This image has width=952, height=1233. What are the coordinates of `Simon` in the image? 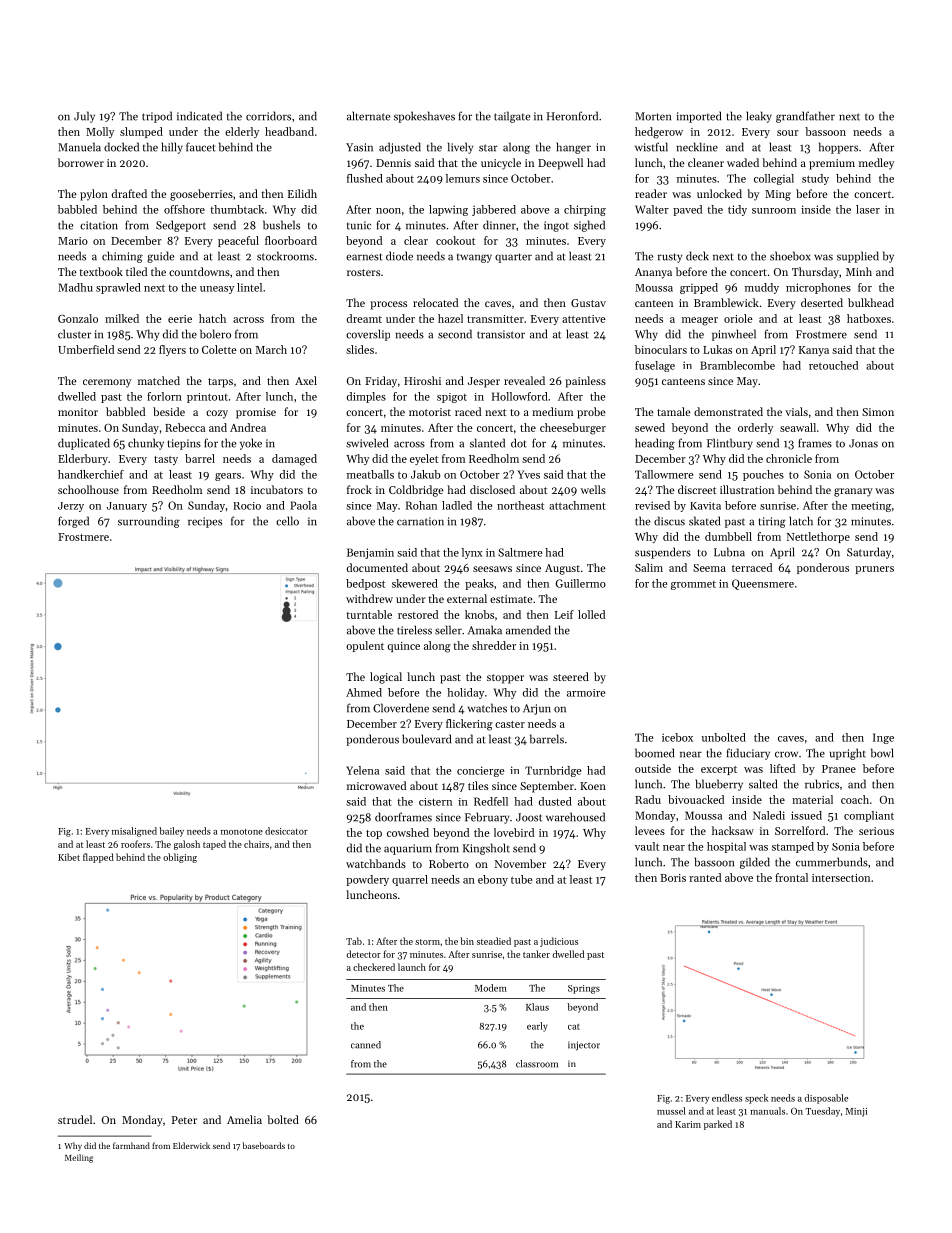 It's located at (878, 412).
